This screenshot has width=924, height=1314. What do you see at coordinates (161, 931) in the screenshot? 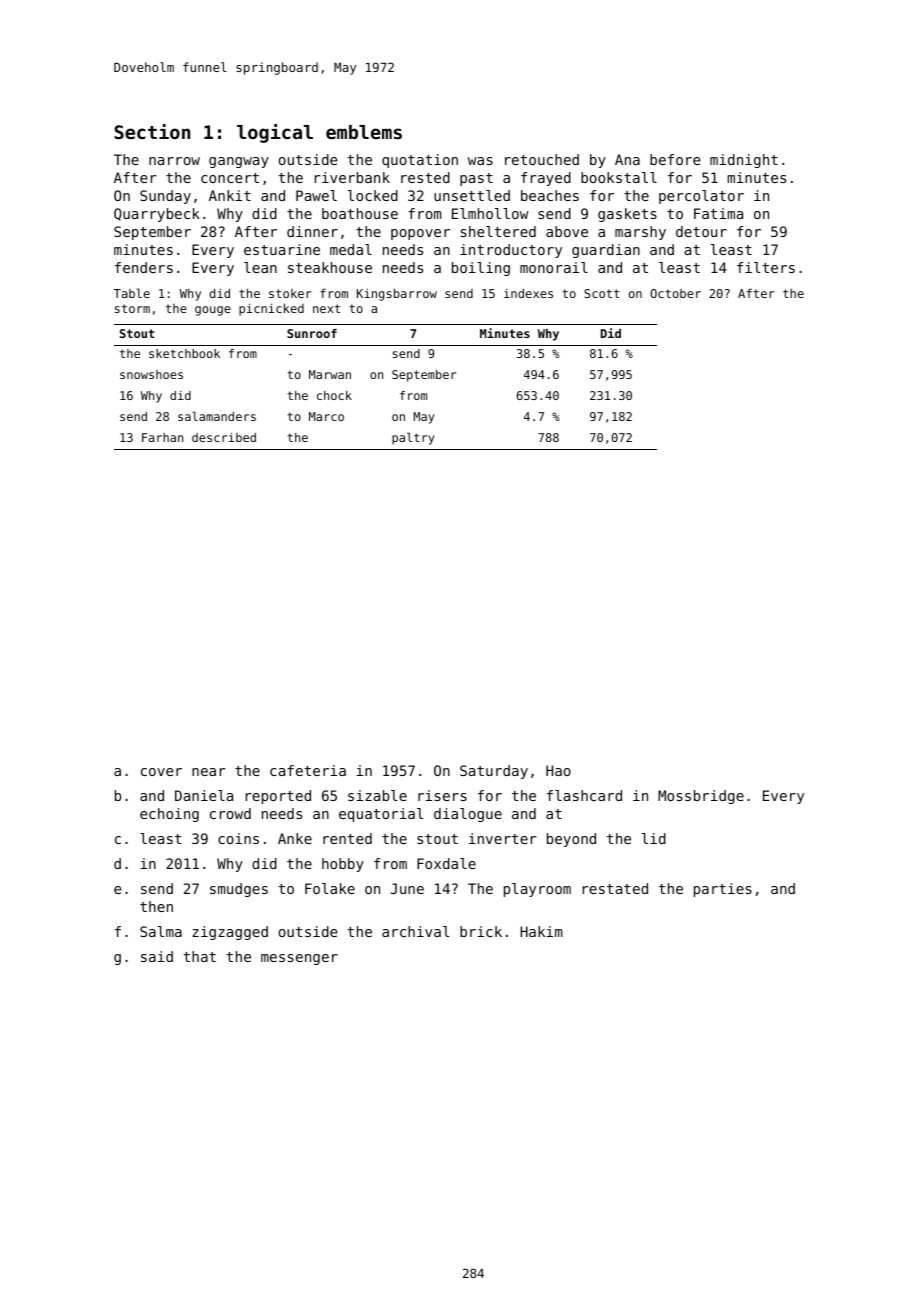
I see `Salma` at bounding box center [161, 931].
